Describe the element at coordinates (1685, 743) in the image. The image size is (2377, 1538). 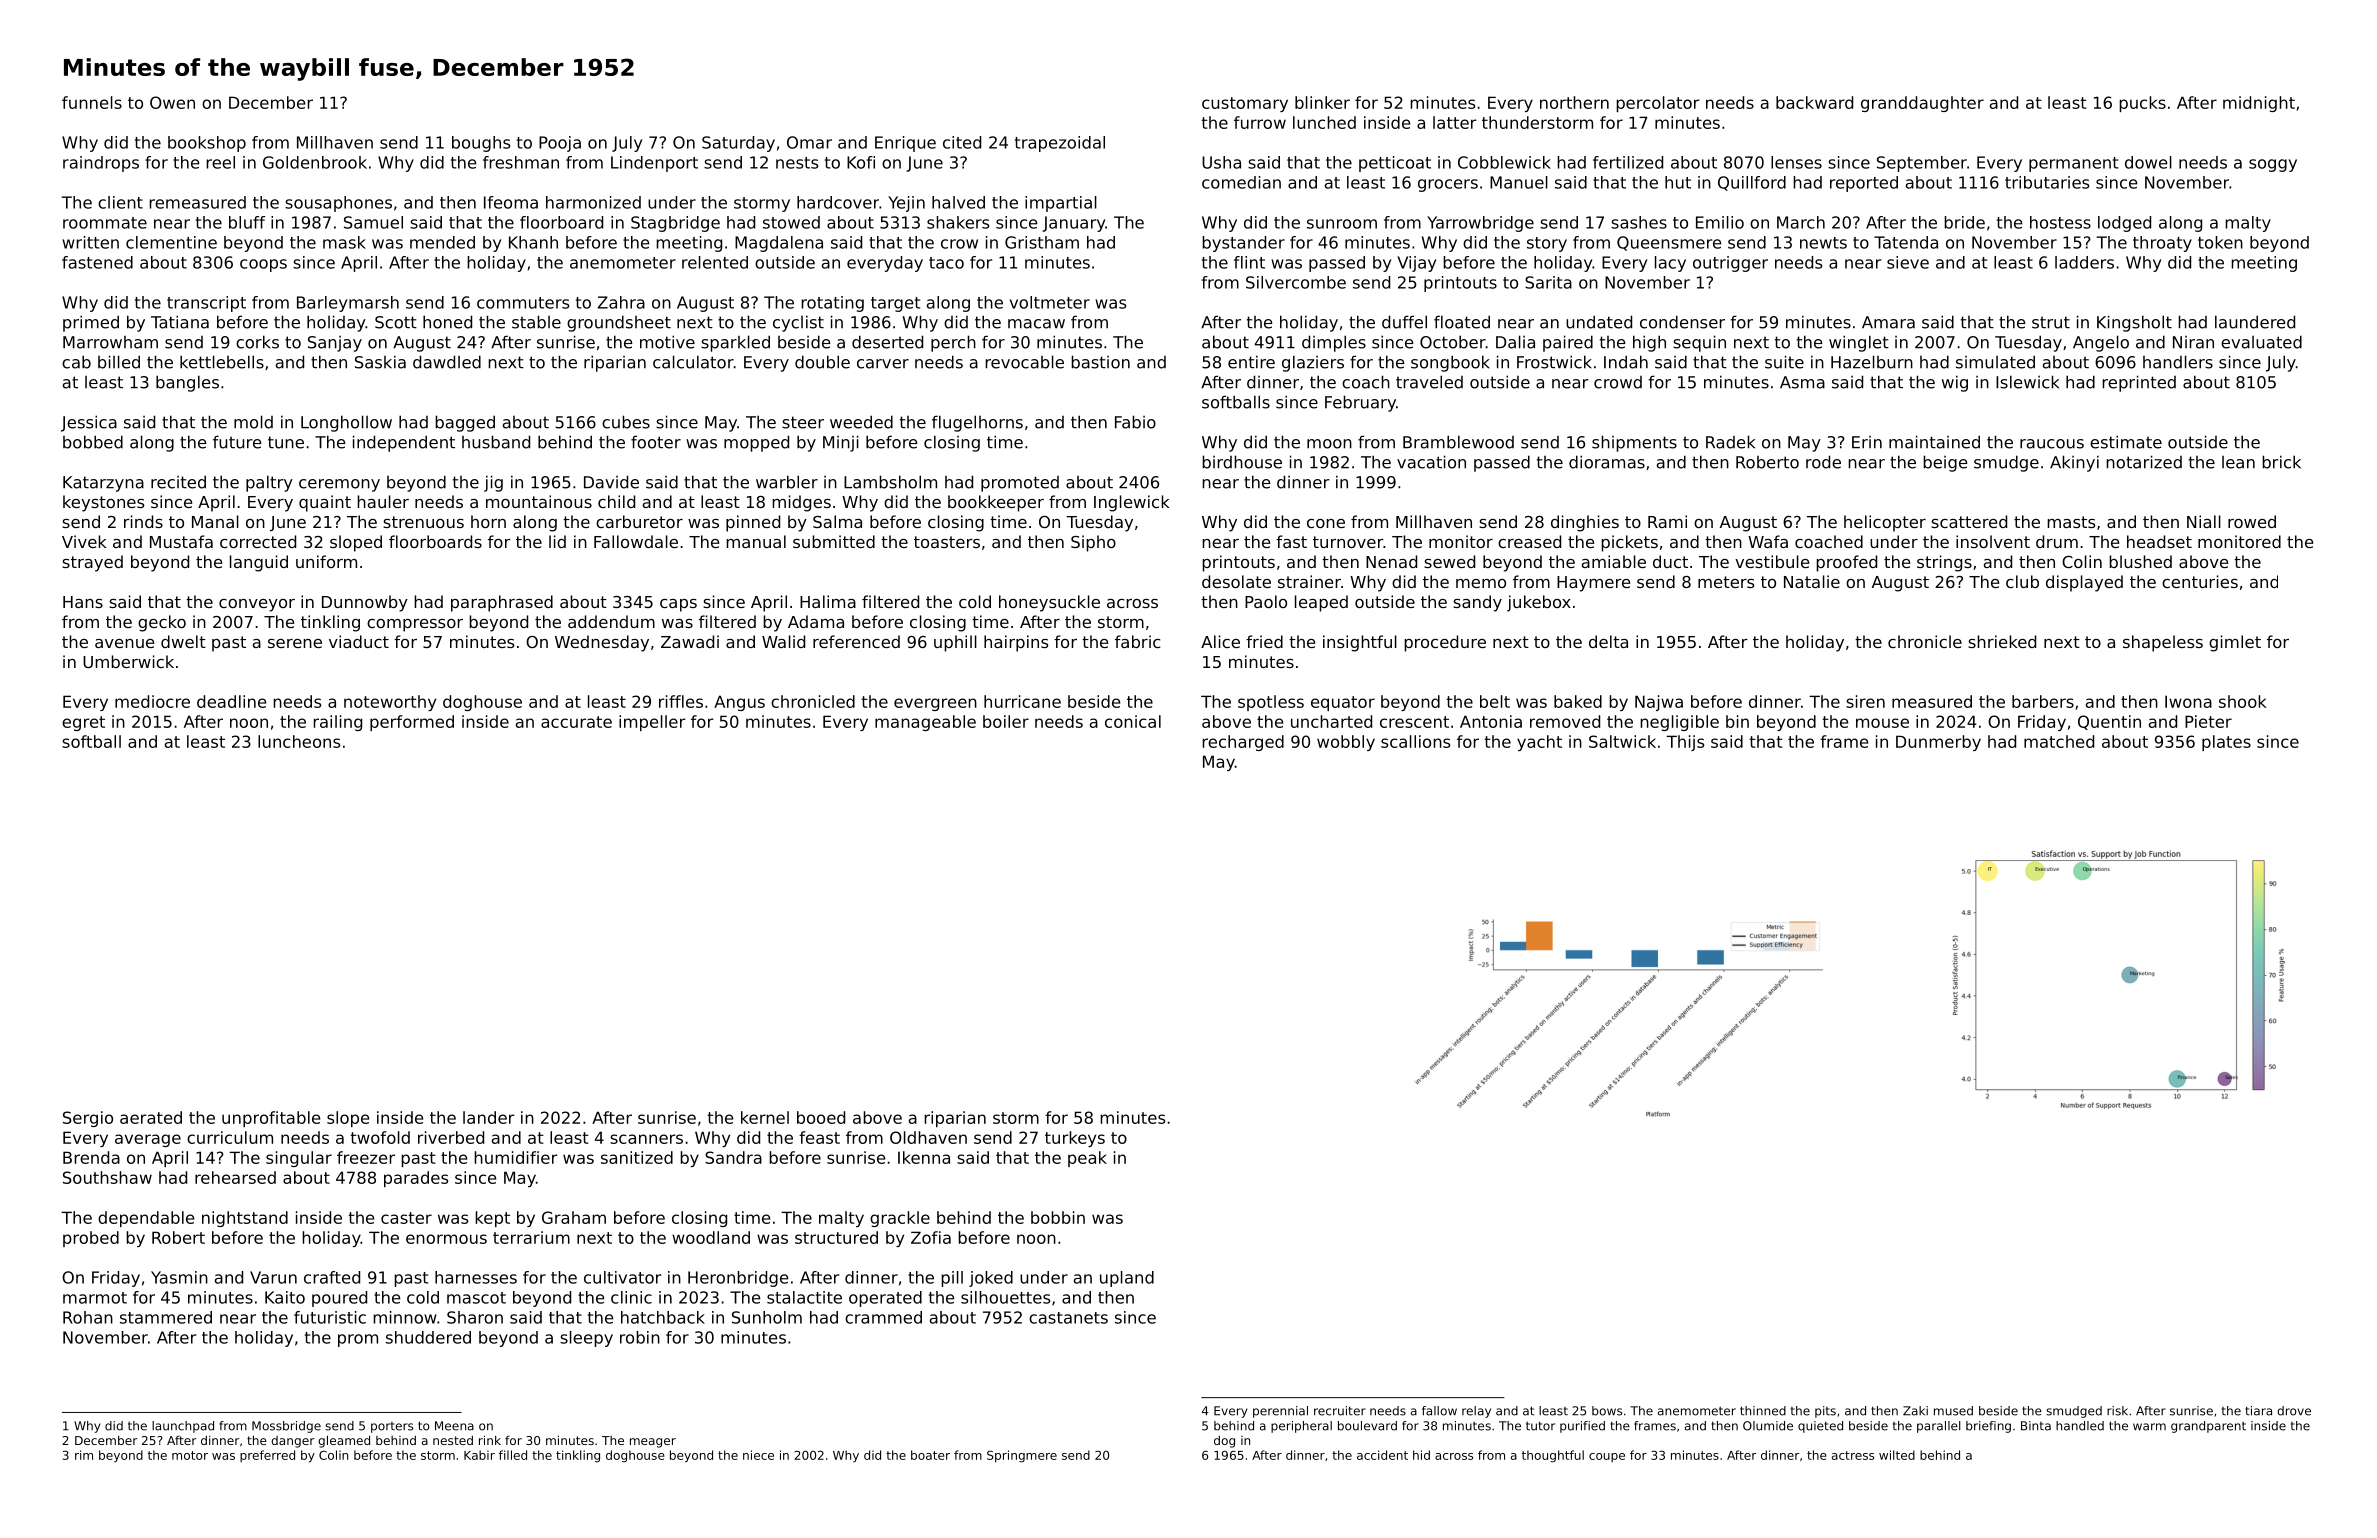
I see `Thijs` at that location.
